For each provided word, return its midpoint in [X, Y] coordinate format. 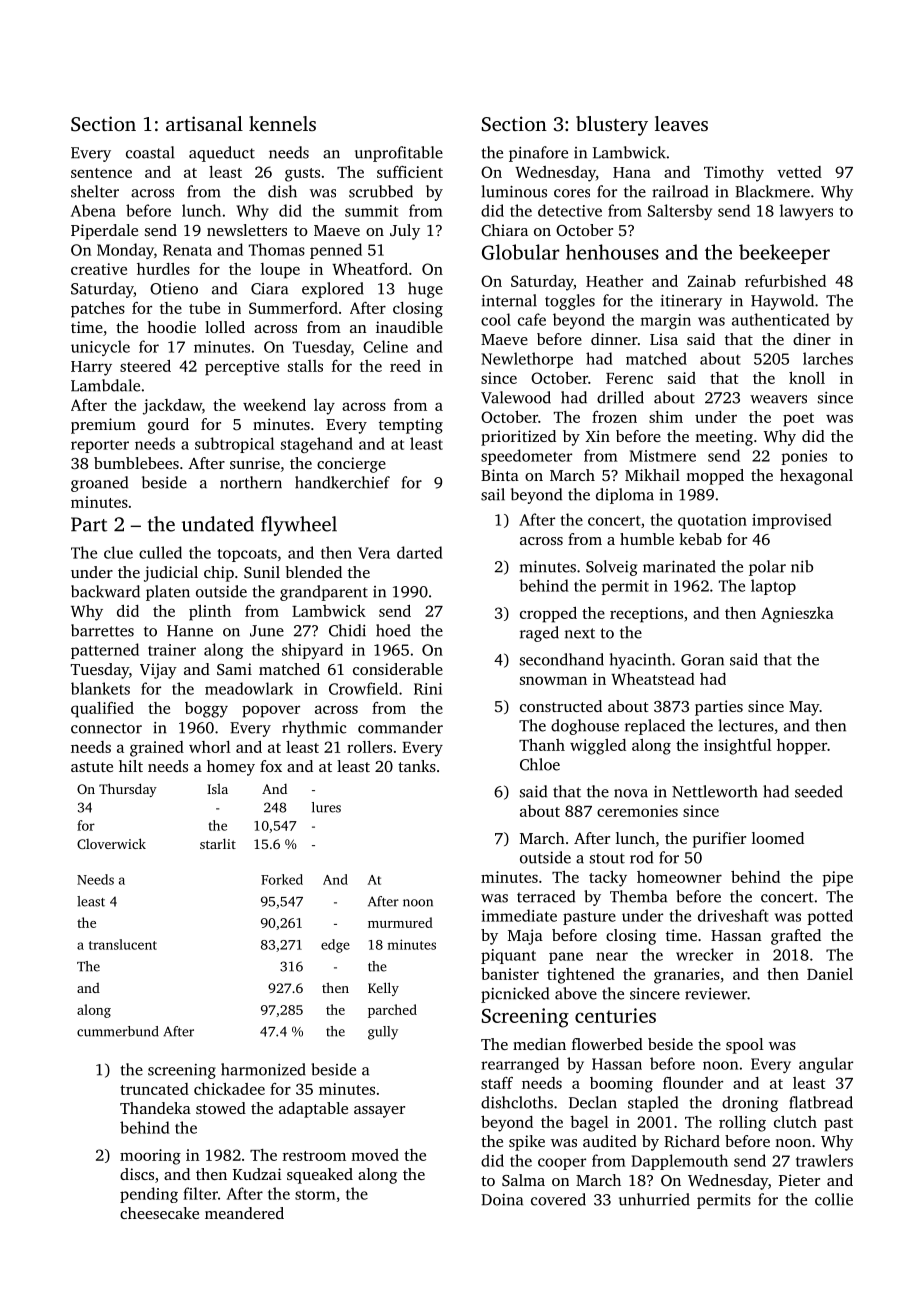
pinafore [538, 154]
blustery [612, 126]
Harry [91, 368]
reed [405, 366]
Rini [428, 689]
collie [834, 1199]
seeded [819, 791]
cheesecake [159, 1213]
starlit [218, 843]
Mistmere [662, 456]
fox [271, 766]
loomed [778, 838]
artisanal [204, 123]
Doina [502, 1200]
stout [607, 858]
